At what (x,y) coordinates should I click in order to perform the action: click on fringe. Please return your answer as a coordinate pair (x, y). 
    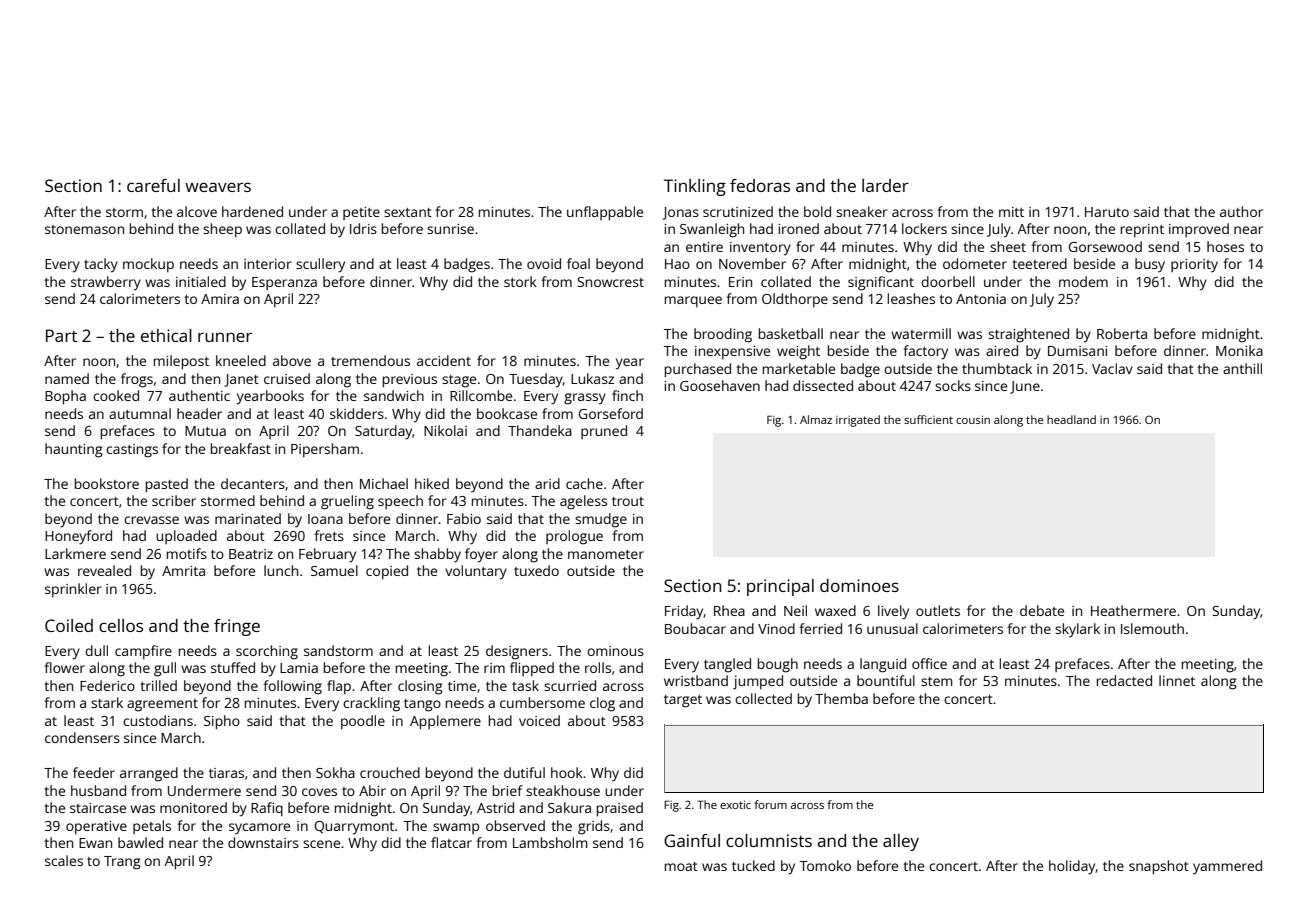
    Looking at the image, I should click on (237, 627).
